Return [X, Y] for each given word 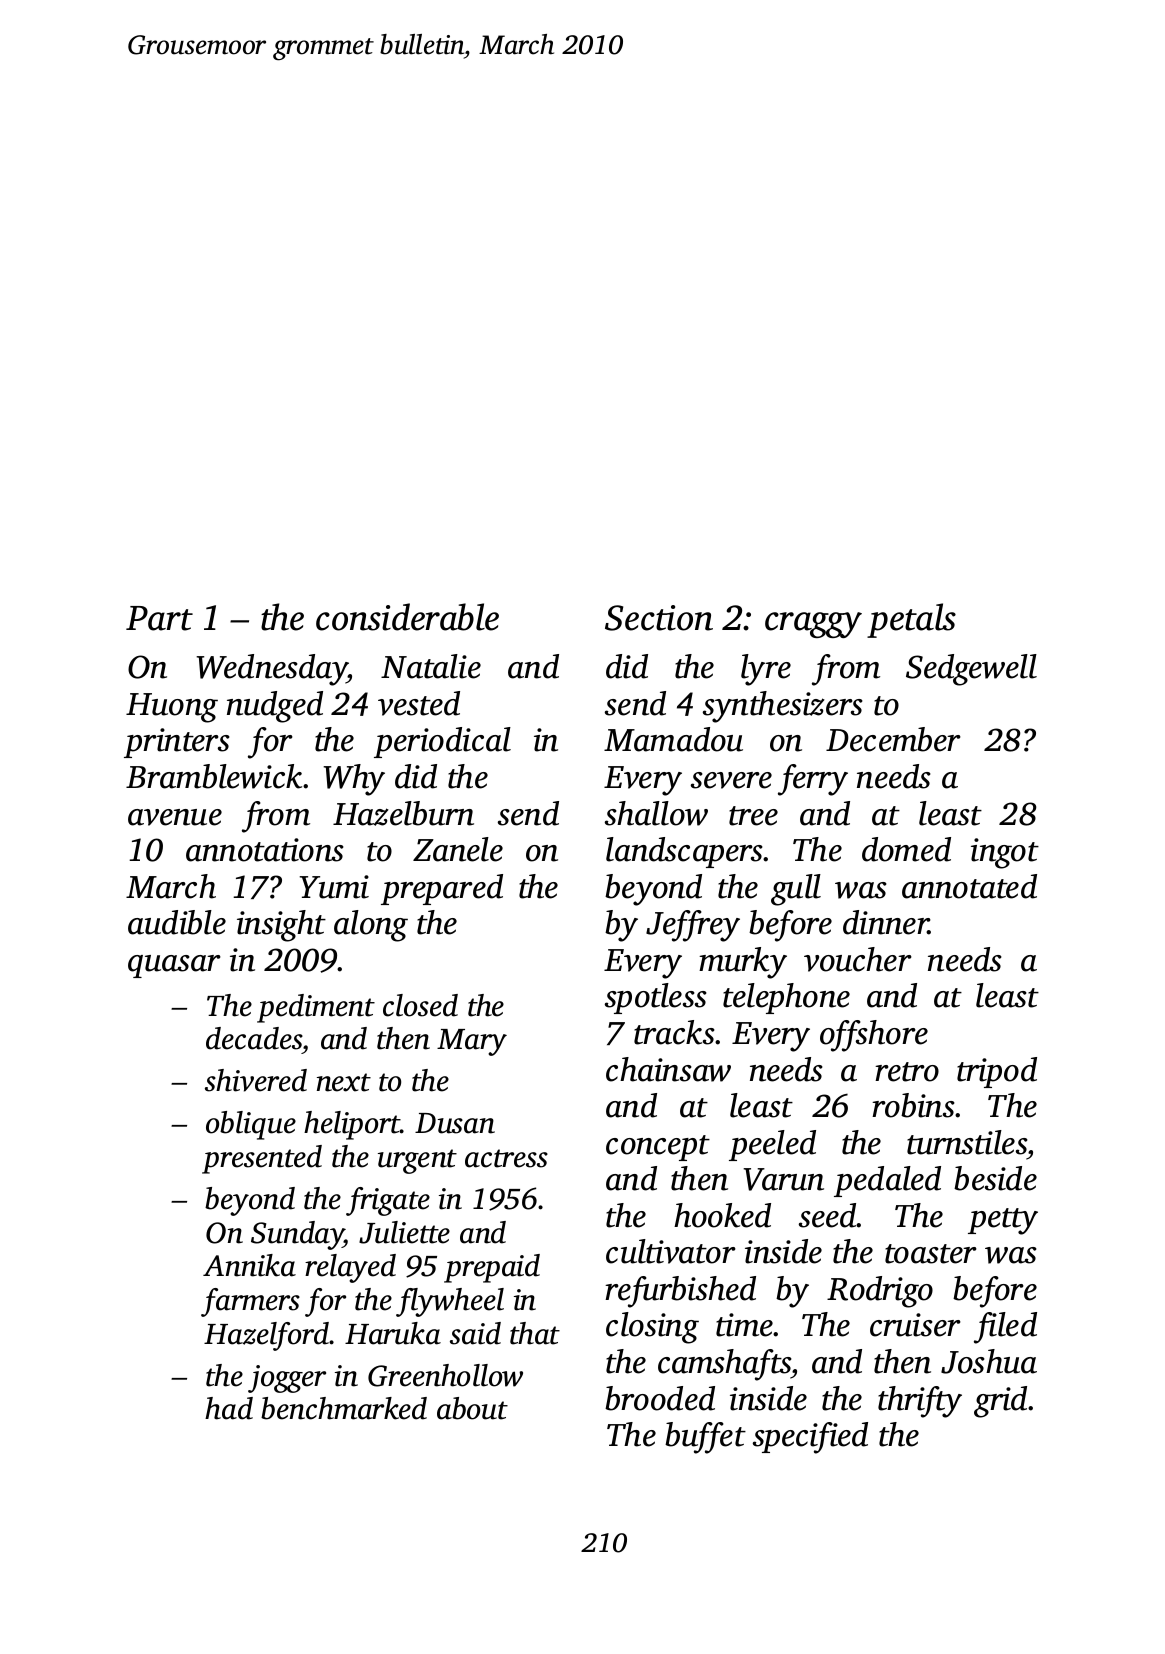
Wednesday [272, 670]
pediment [316, 1008]
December [893, 739]
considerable [407, 617]
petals [911, 620]
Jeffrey [693, 926]
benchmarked [344, 1408]
